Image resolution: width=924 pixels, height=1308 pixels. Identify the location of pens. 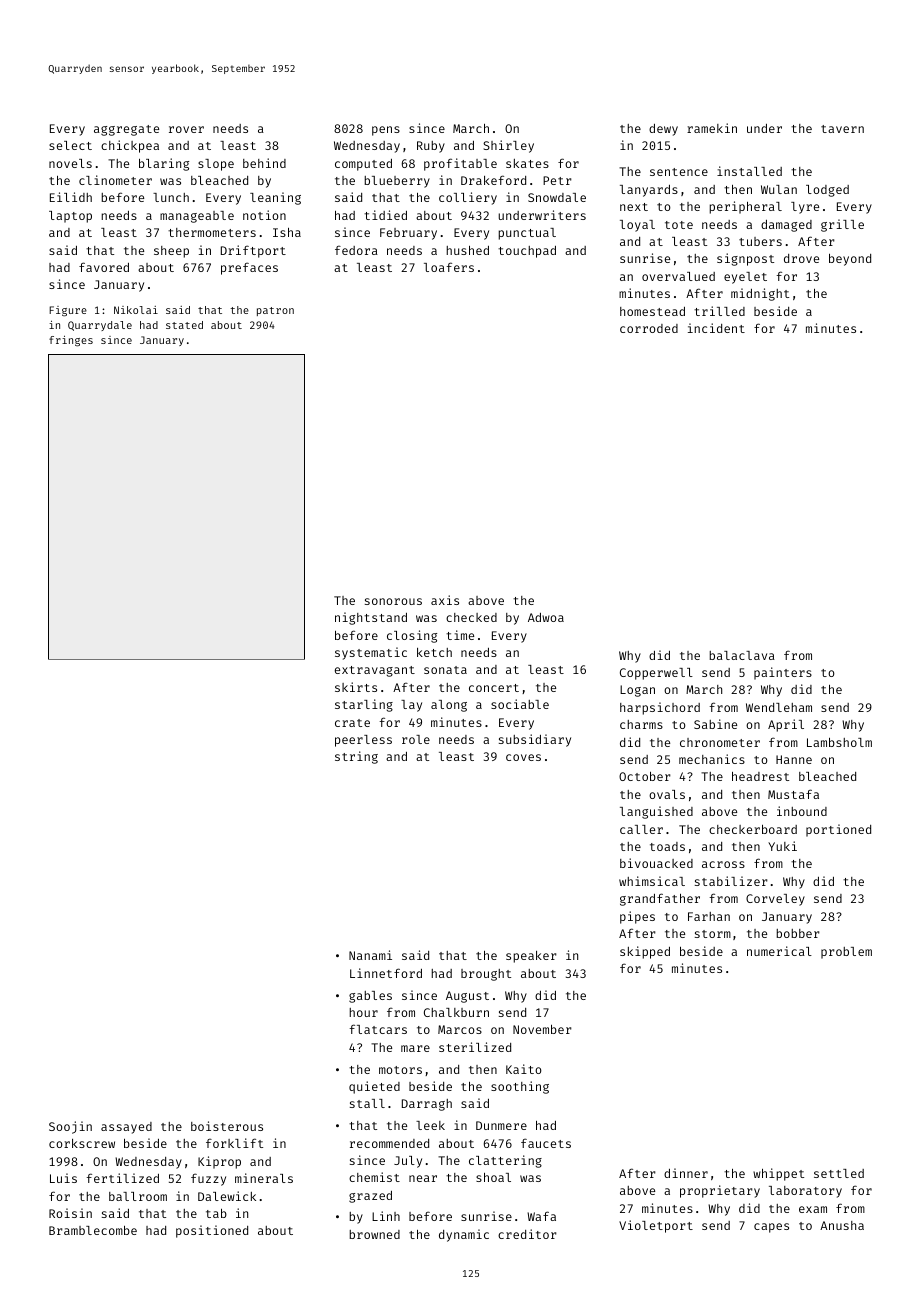
(386, 131).
